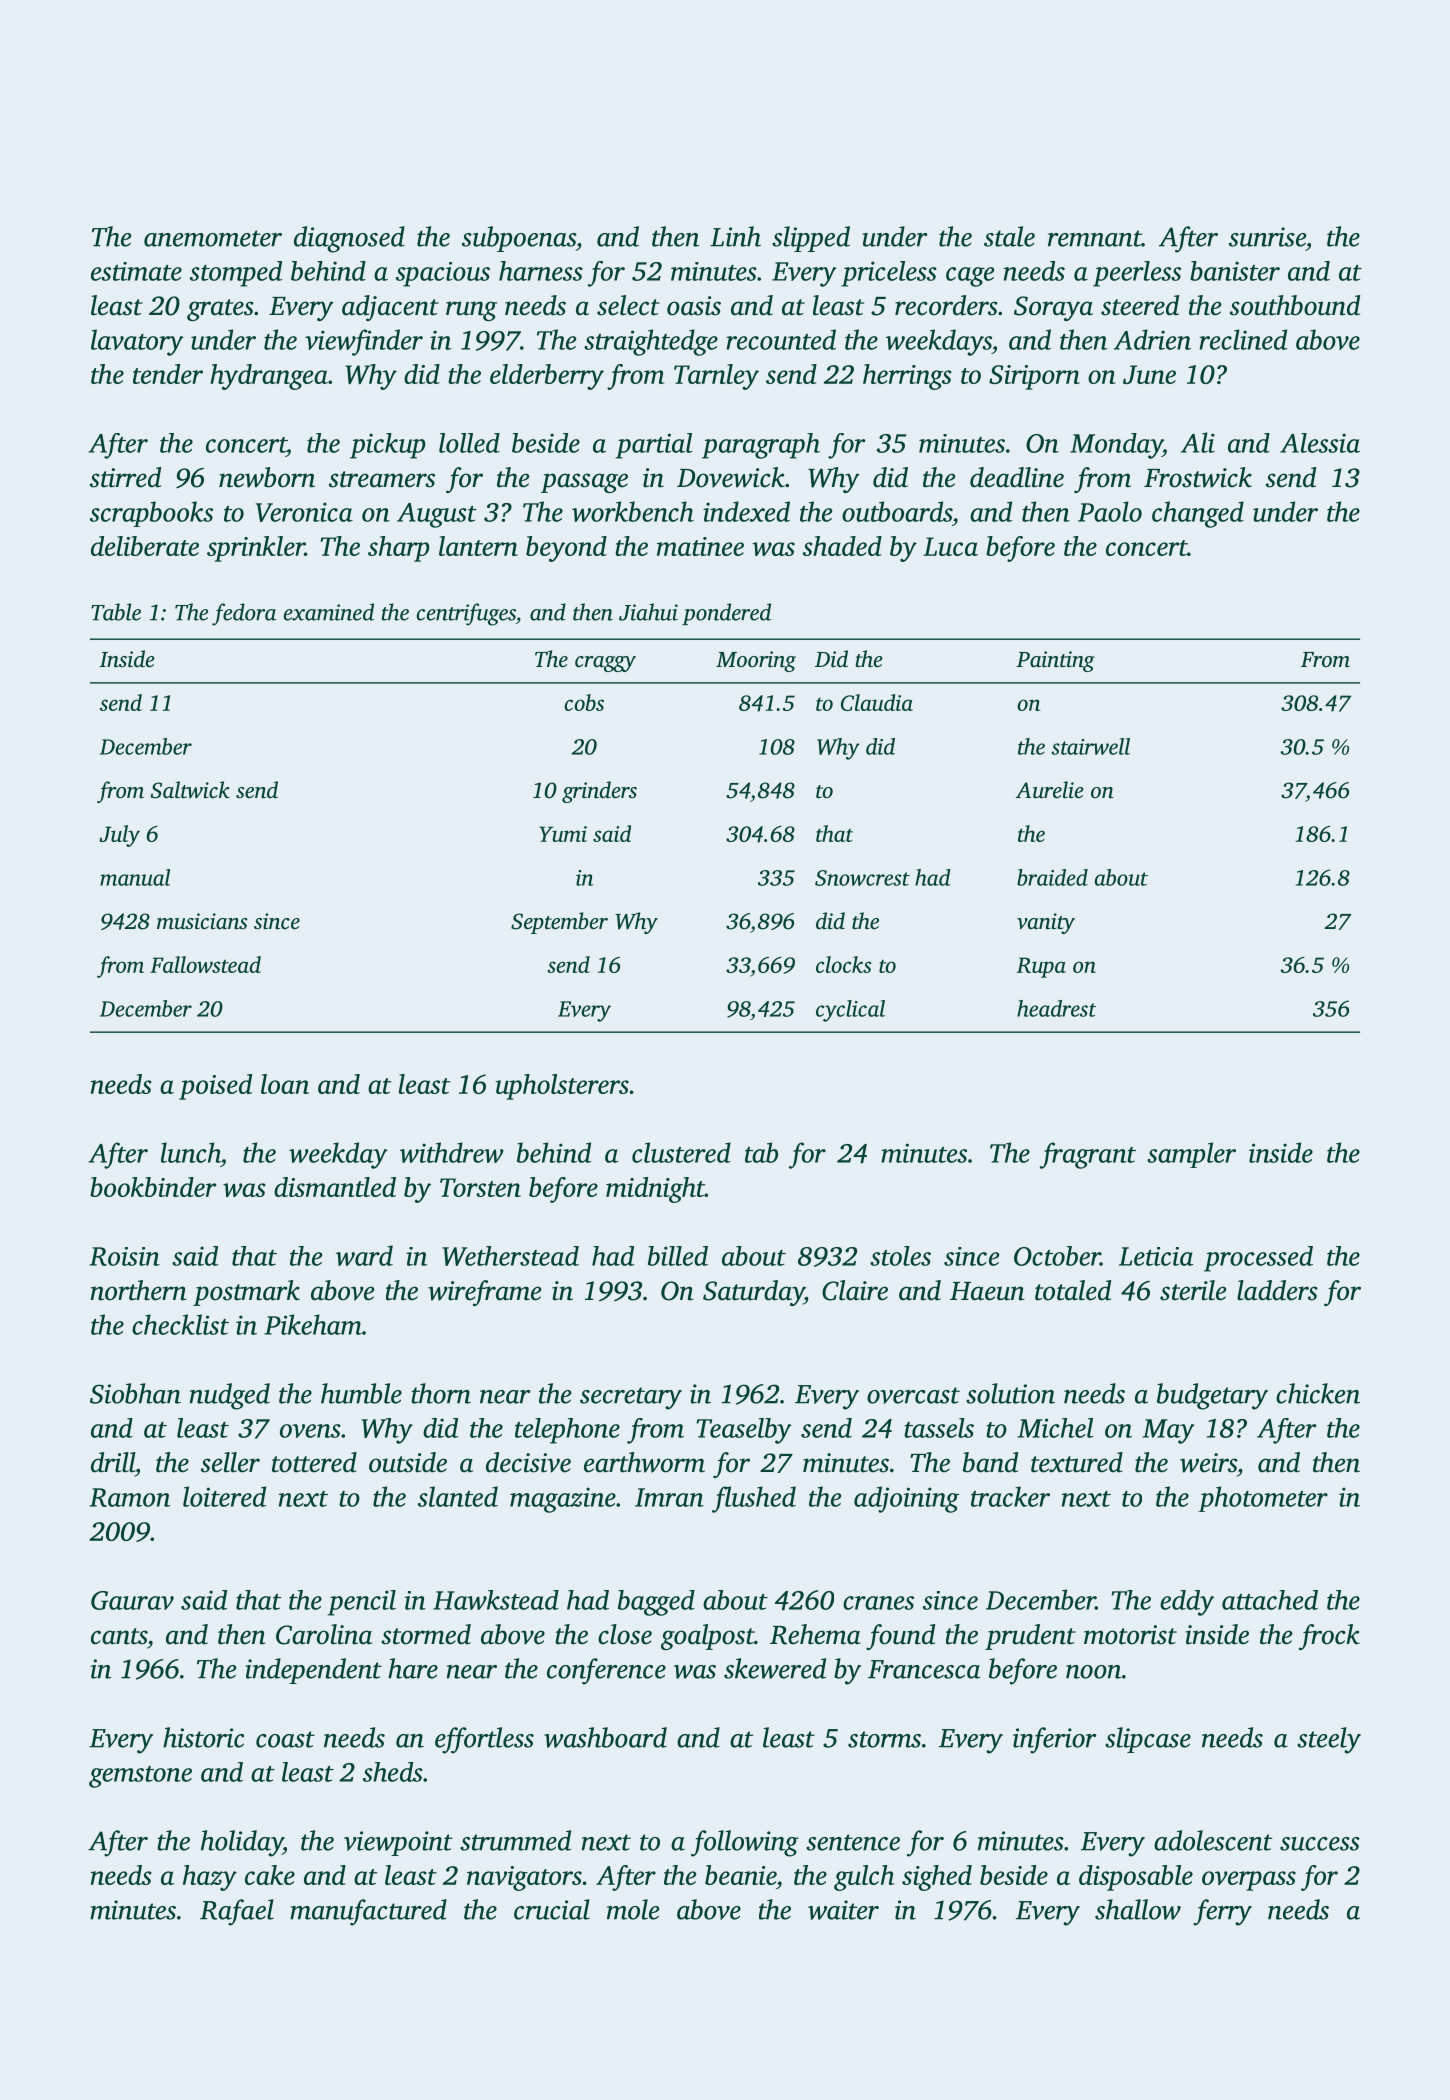  Describe the element at coordinates (842, 546) in the screenshot. I see `shaded` at that location.
